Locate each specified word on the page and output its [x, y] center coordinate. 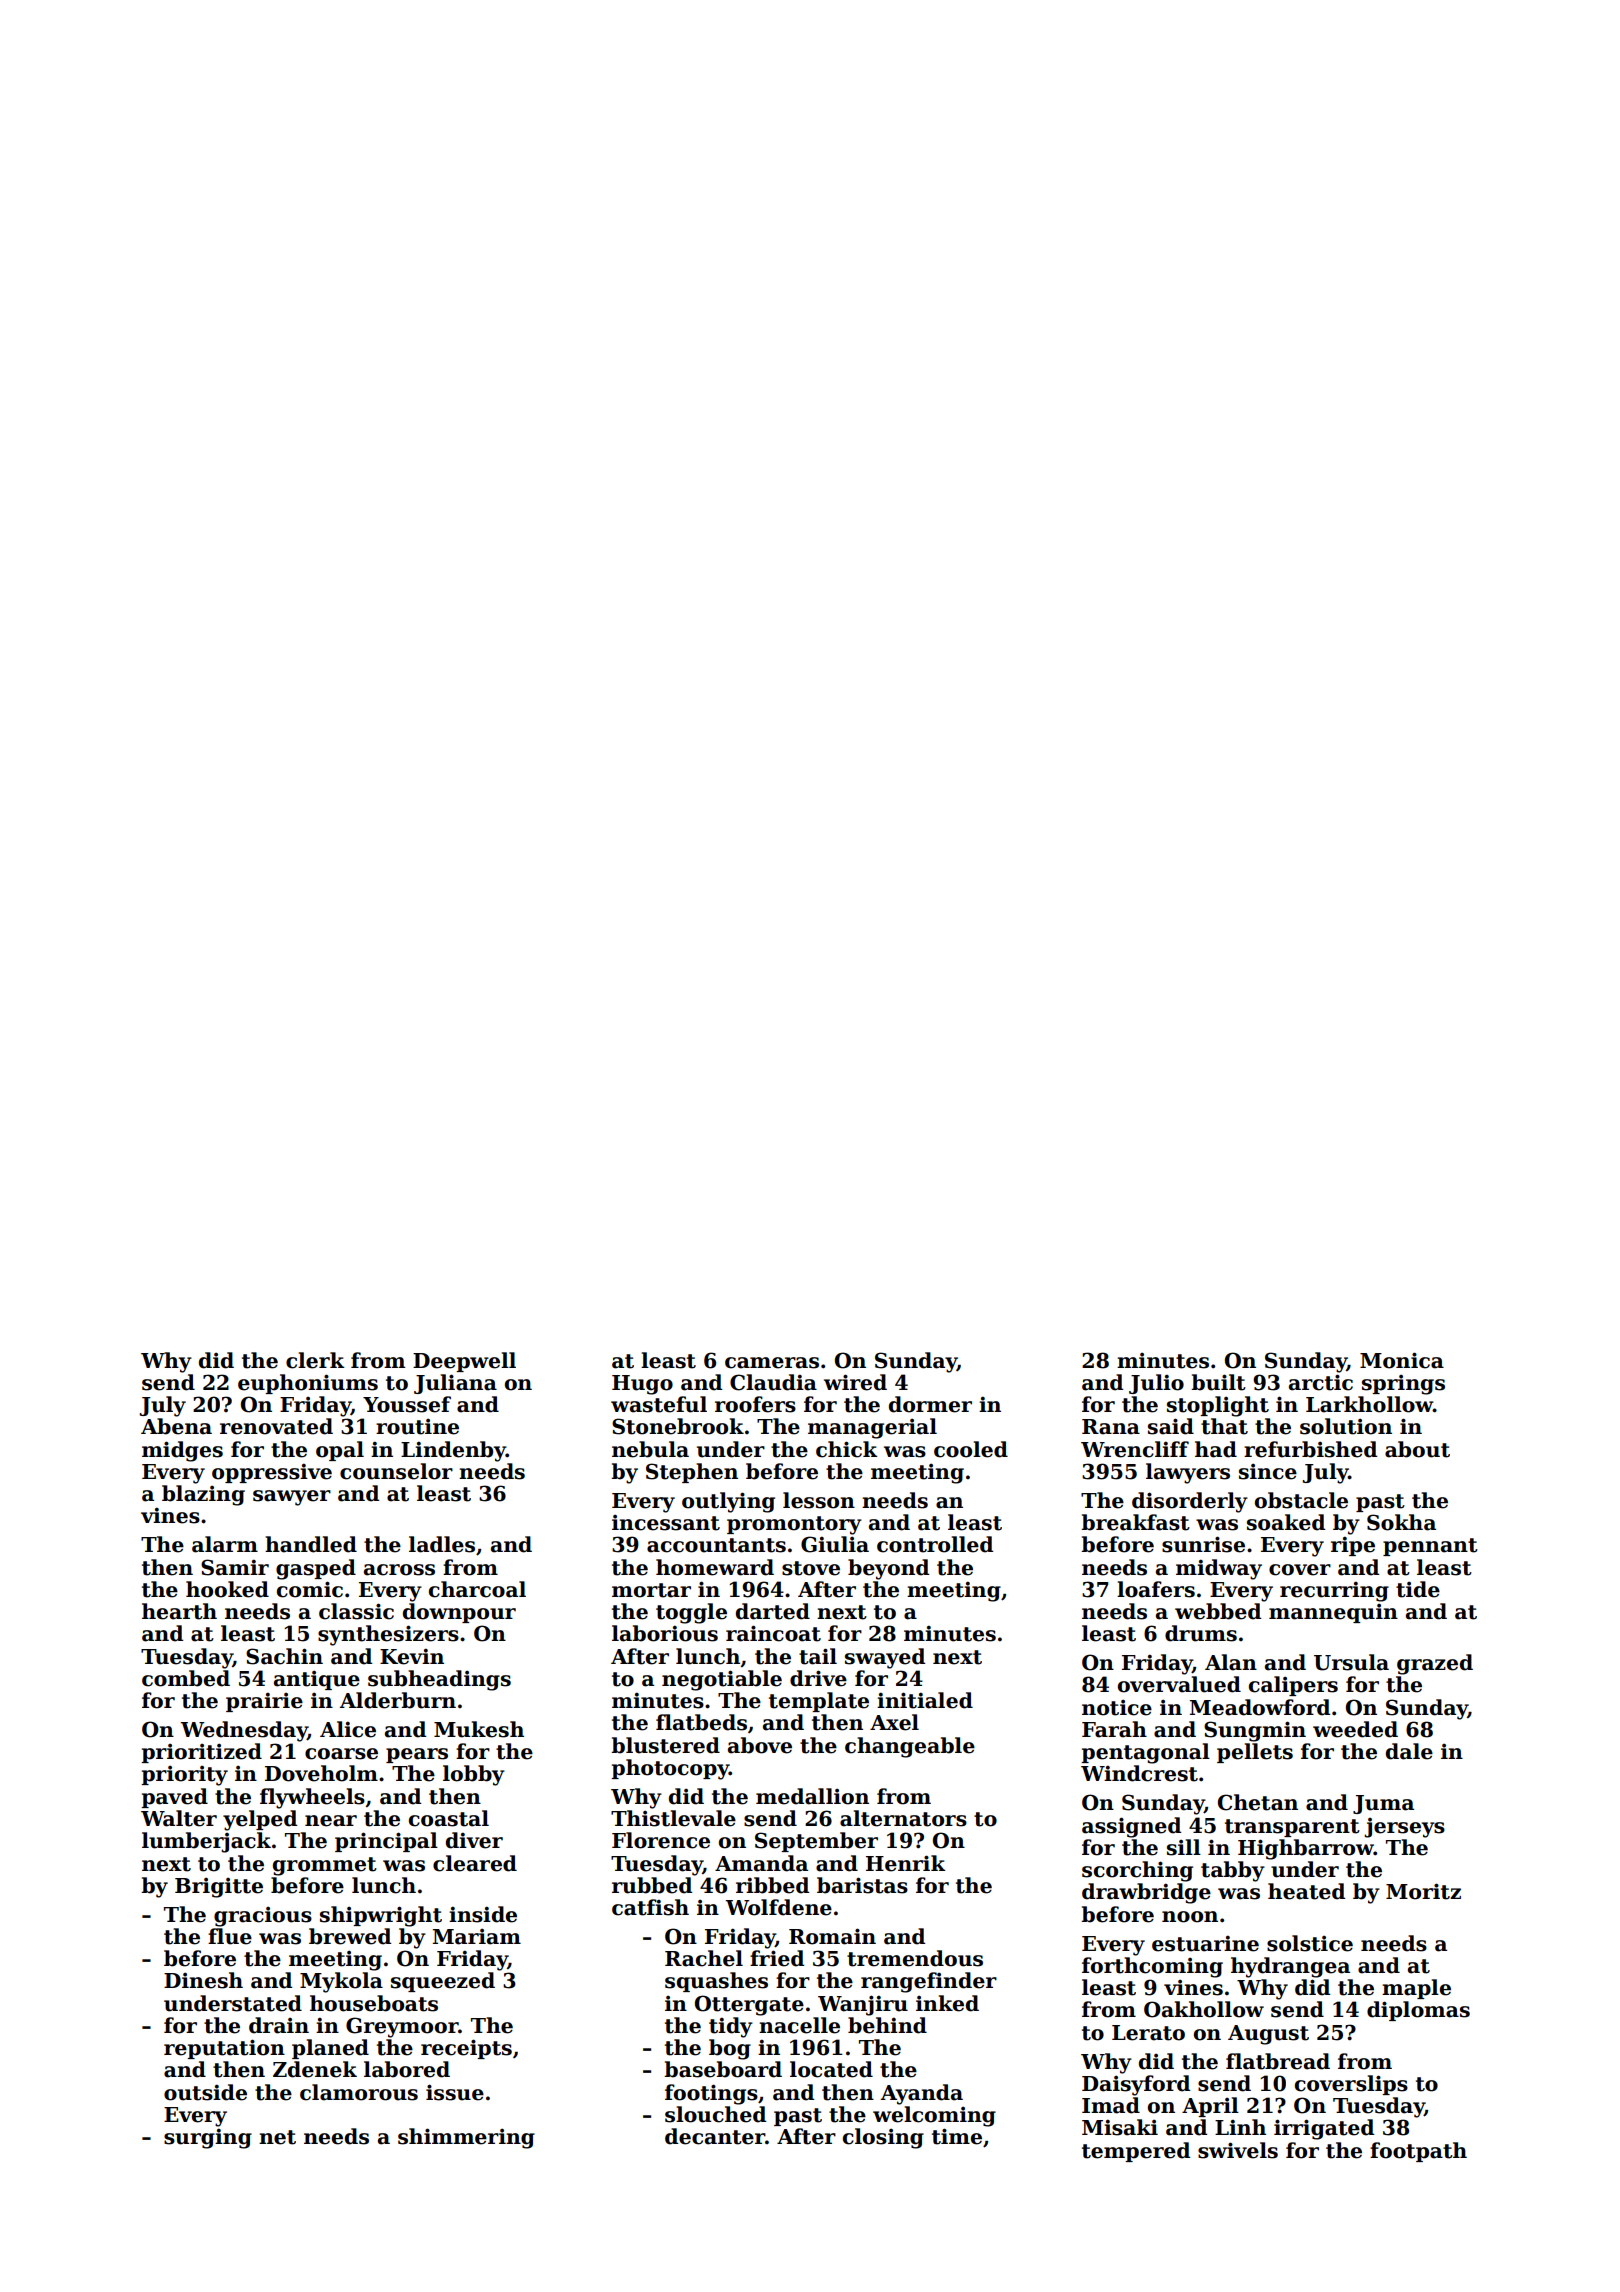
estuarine [1205, 1943]
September [816, 1842]
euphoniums [308, 1384]
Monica [1402, 1360]
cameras [772, 1363]
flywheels [312, 1798]
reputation [224, 2049]
